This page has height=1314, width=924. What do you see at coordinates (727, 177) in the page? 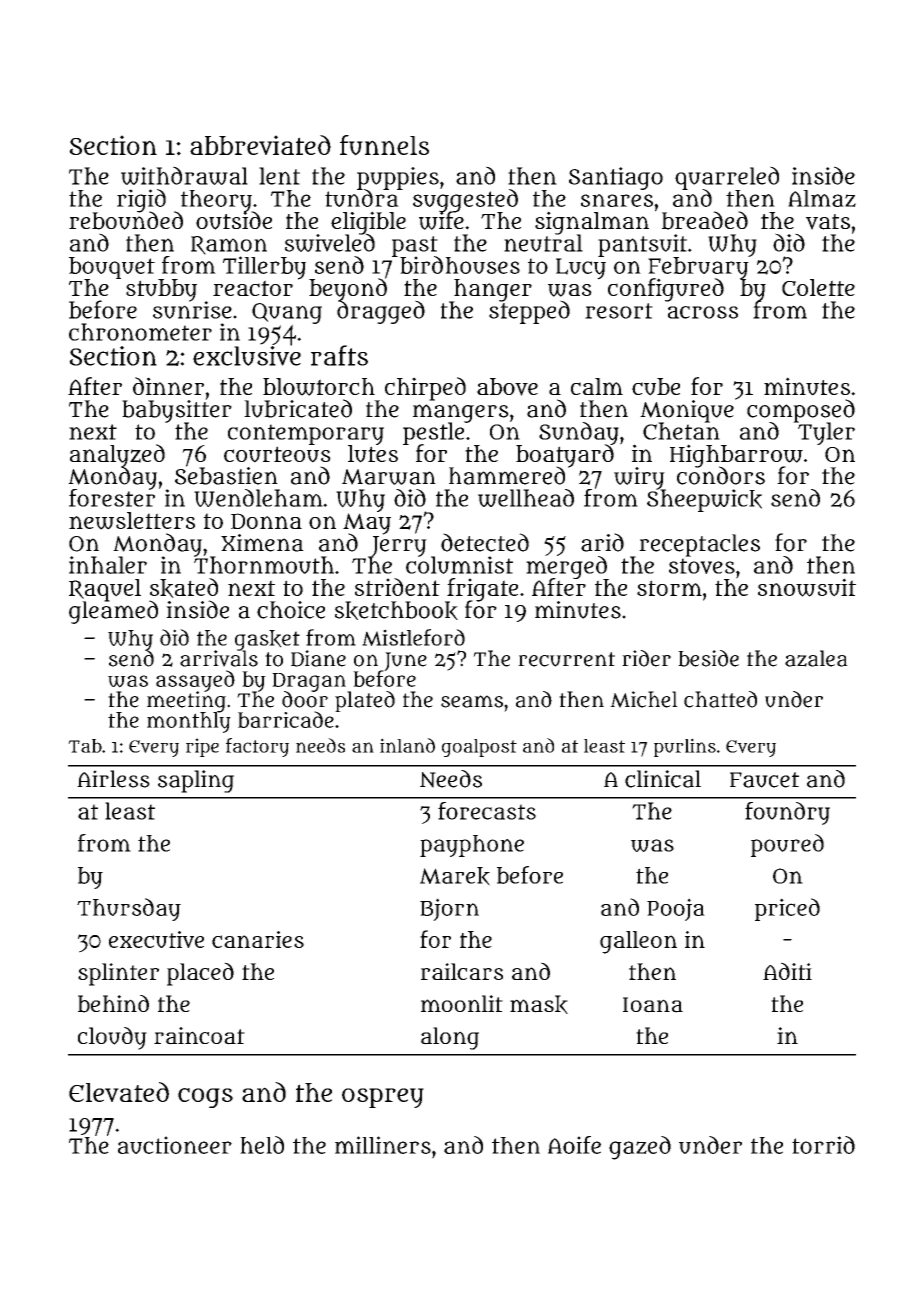
I see `quarreled` at bounding box center [727, 177].
